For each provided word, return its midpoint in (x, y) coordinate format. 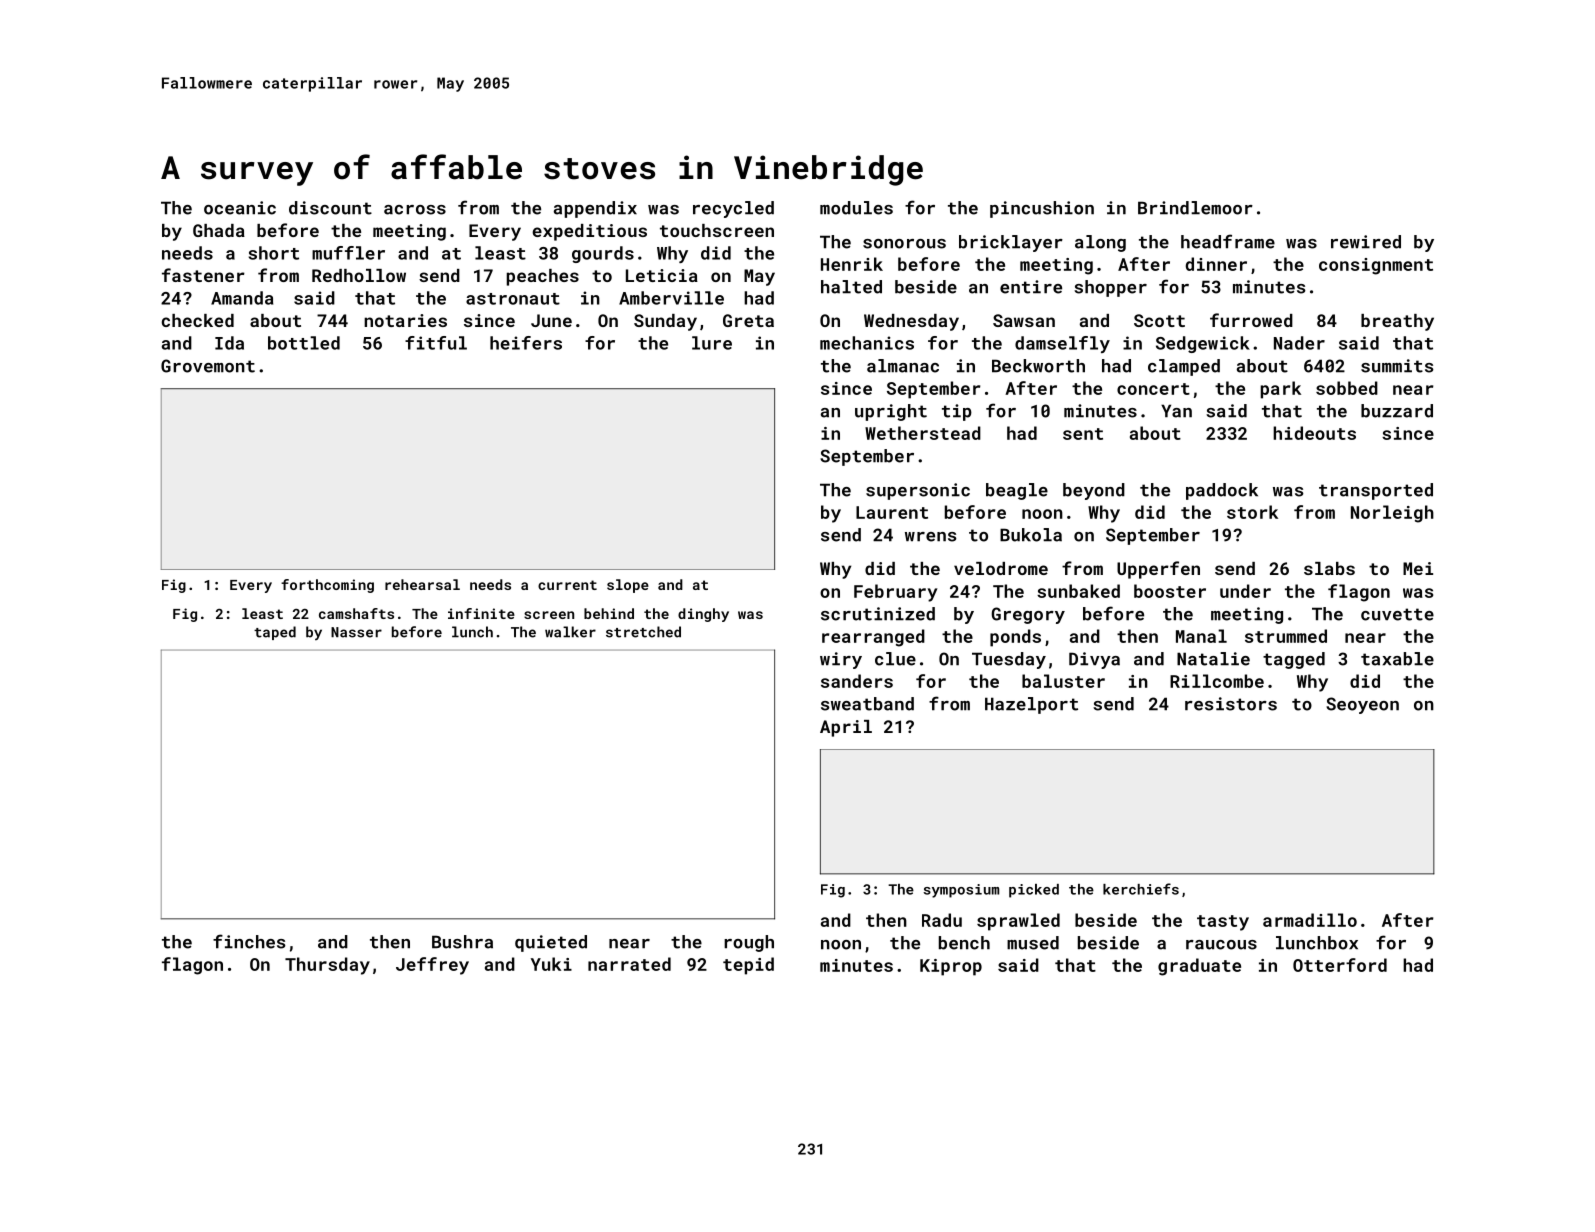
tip (957, 412)
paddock (1222, 491)
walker (570, 632)
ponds (1015, 638)
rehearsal (422, 584)
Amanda (242, 298)
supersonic (918, 491)
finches (249, 941)
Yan (1176, 411)
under (1245, 591)
